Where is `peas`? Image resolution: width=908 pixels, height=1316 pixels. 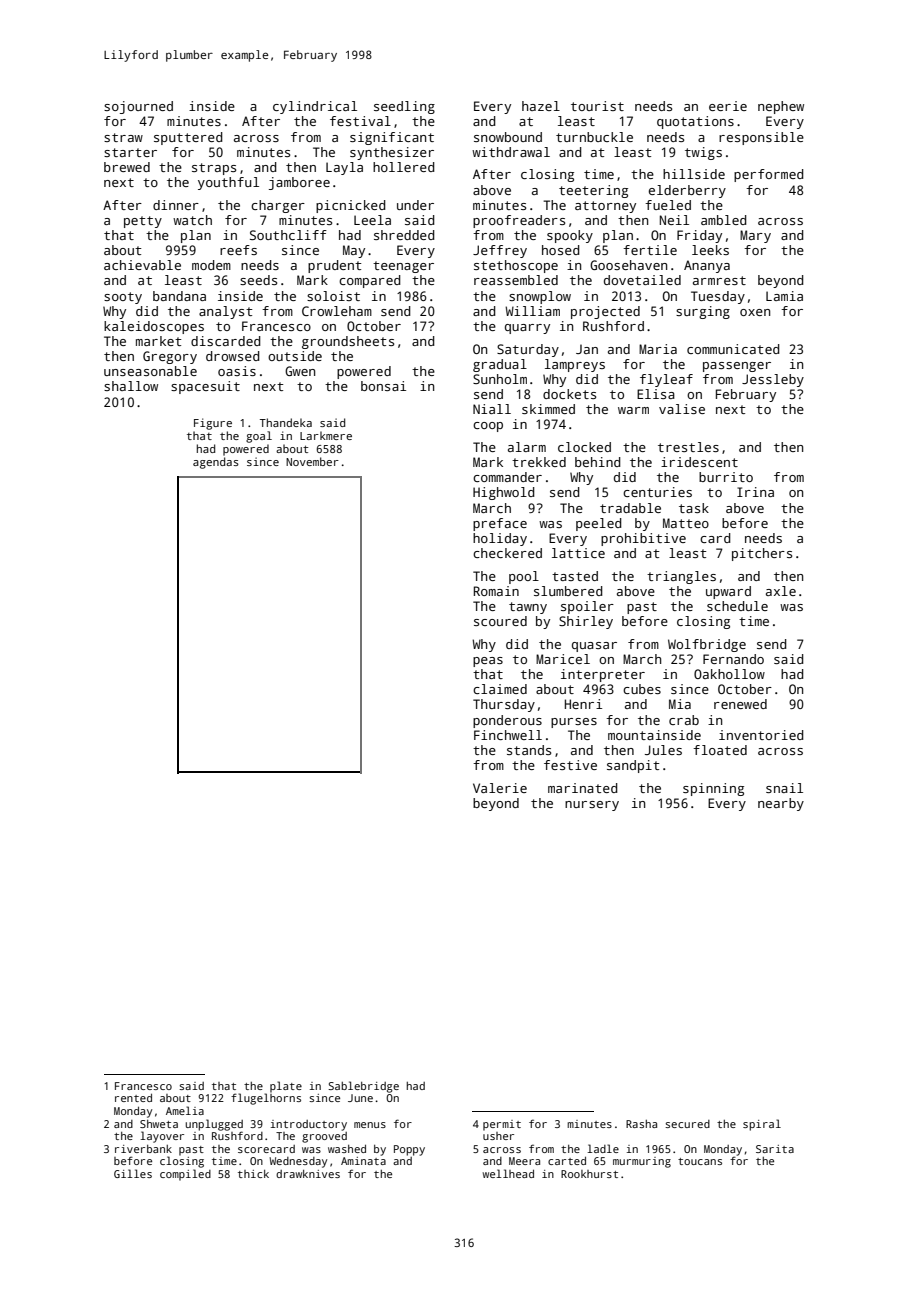
peas is located at coordinates (488, 662).
